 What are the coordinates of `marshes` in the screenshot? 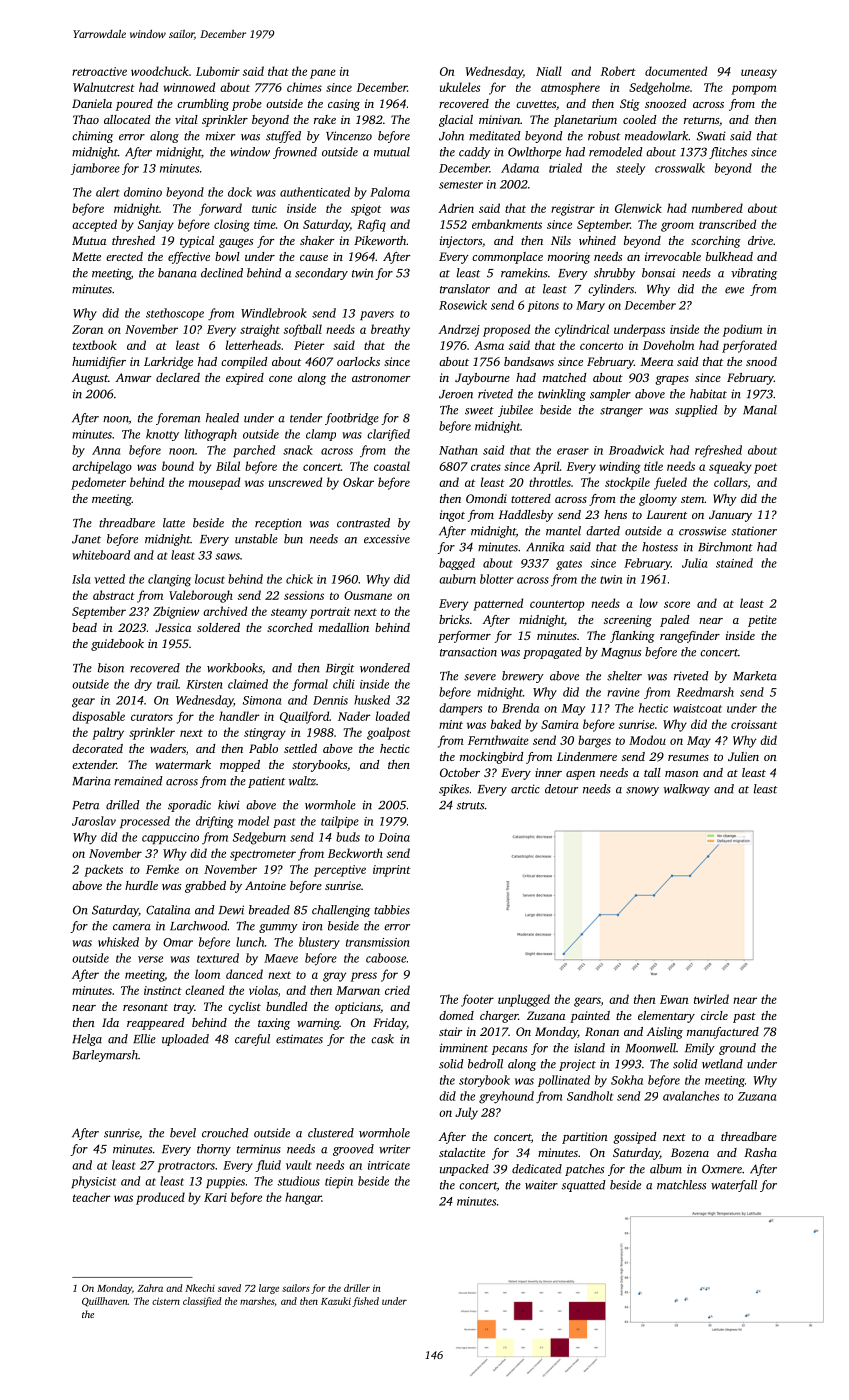 It's located at (257, 1301).
